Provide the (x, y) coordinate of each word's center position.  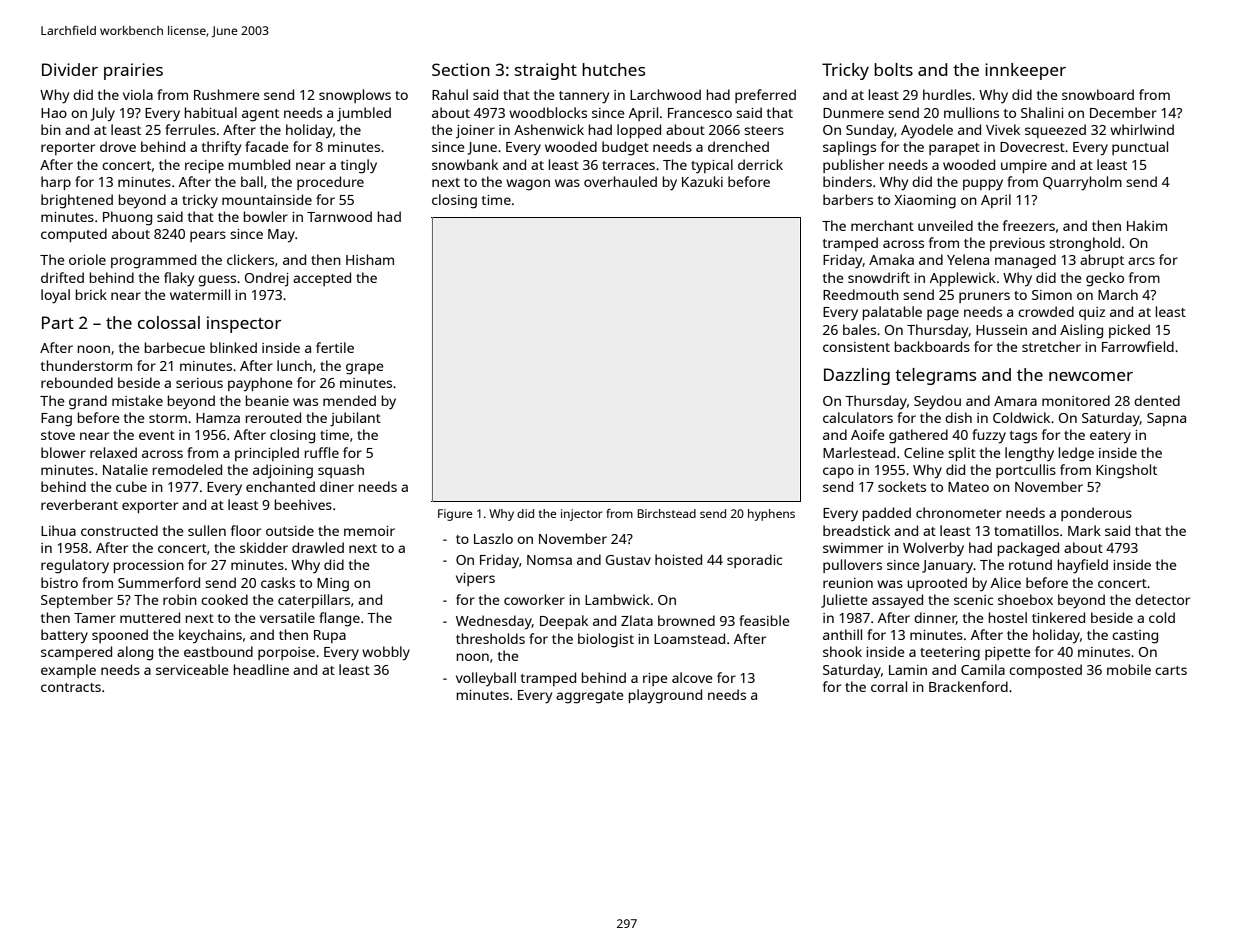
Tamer (95, 618)
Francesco (700, 113)
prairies (133, 71)
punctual (1140, 148)
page (943, 315)
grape (365, 369)
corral (889, 686)
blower (63, 452)
